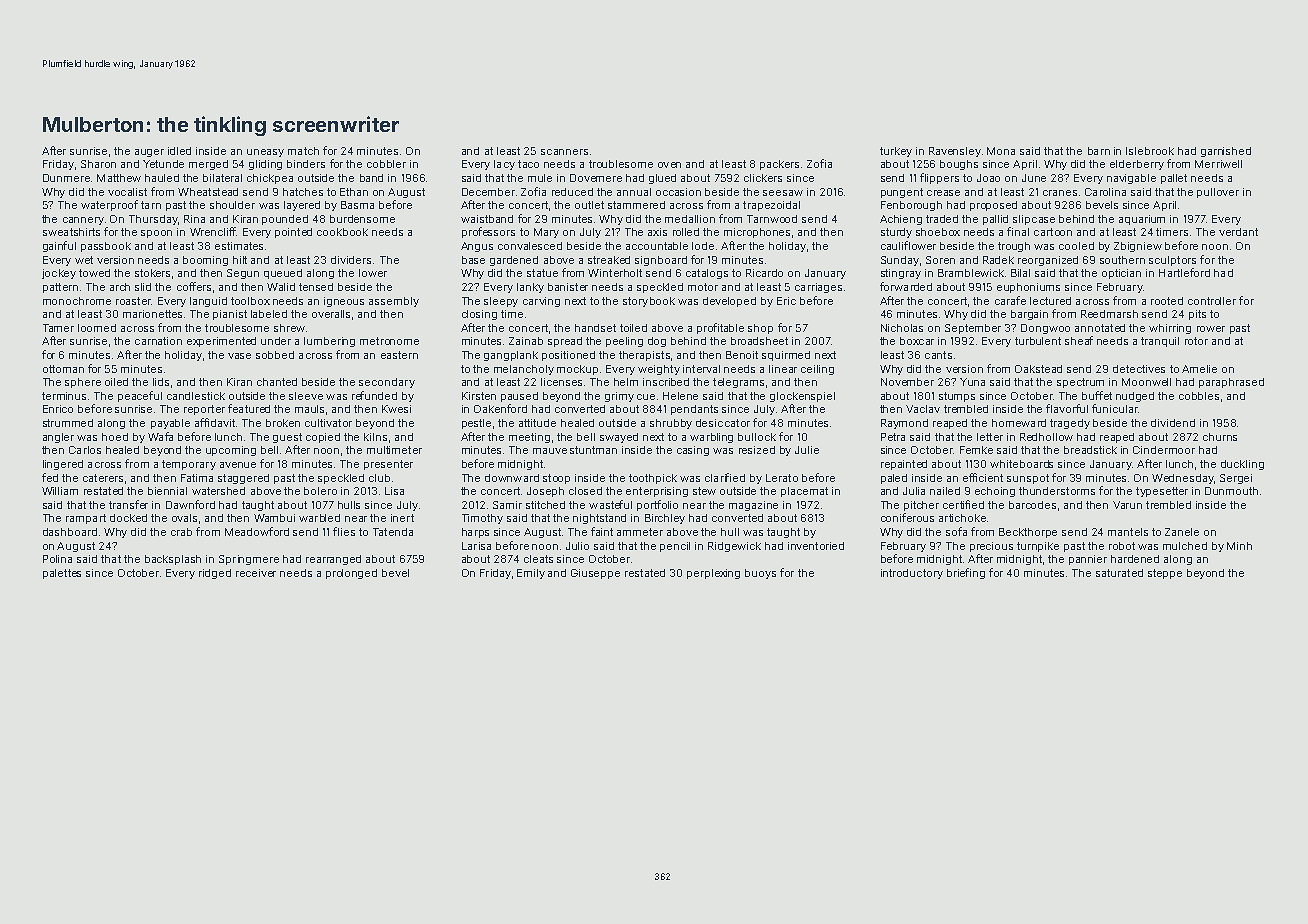 This screenshot has height=924, width=1308. Describe the element at coordinates (896, 152) in the screenshot. I see `turkey` at that location.
